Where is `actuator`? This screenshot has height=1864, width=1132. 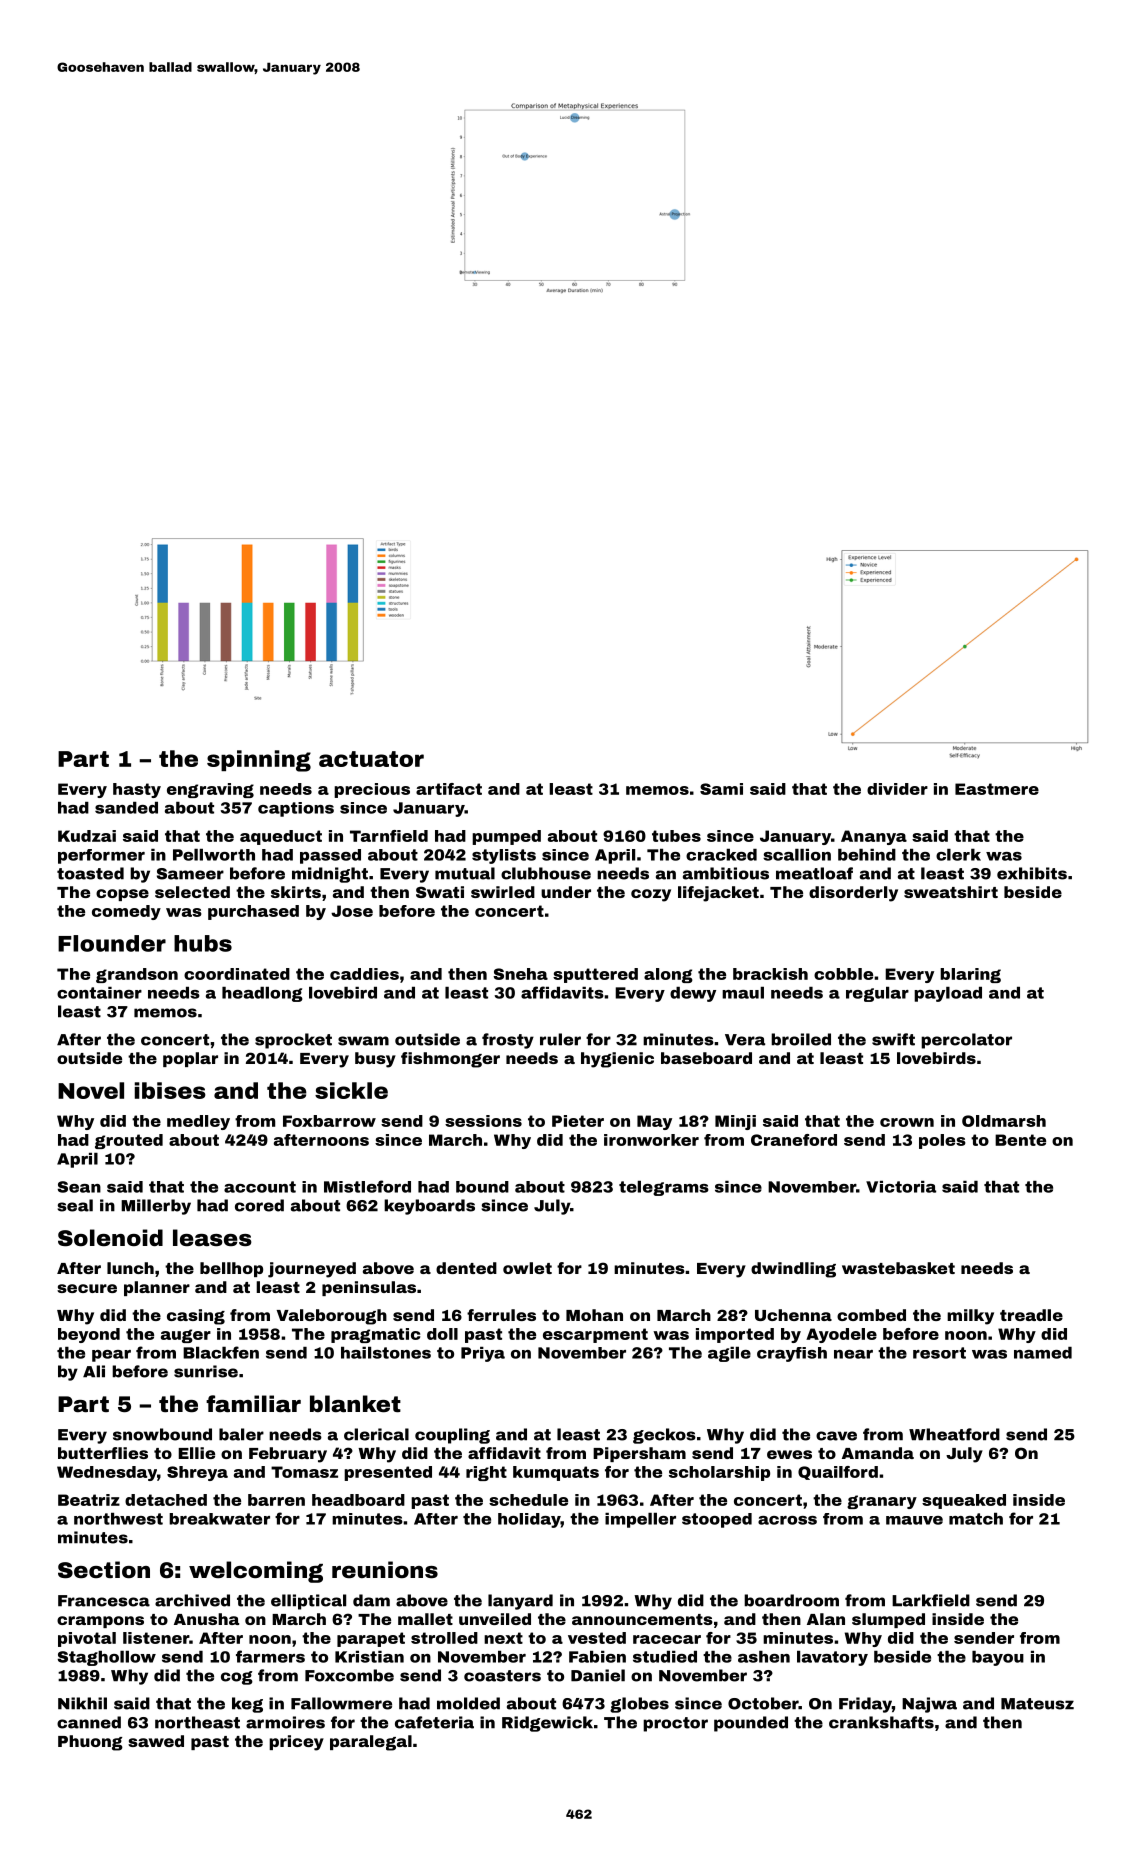
actuator is located at coordinates (371, 759).
